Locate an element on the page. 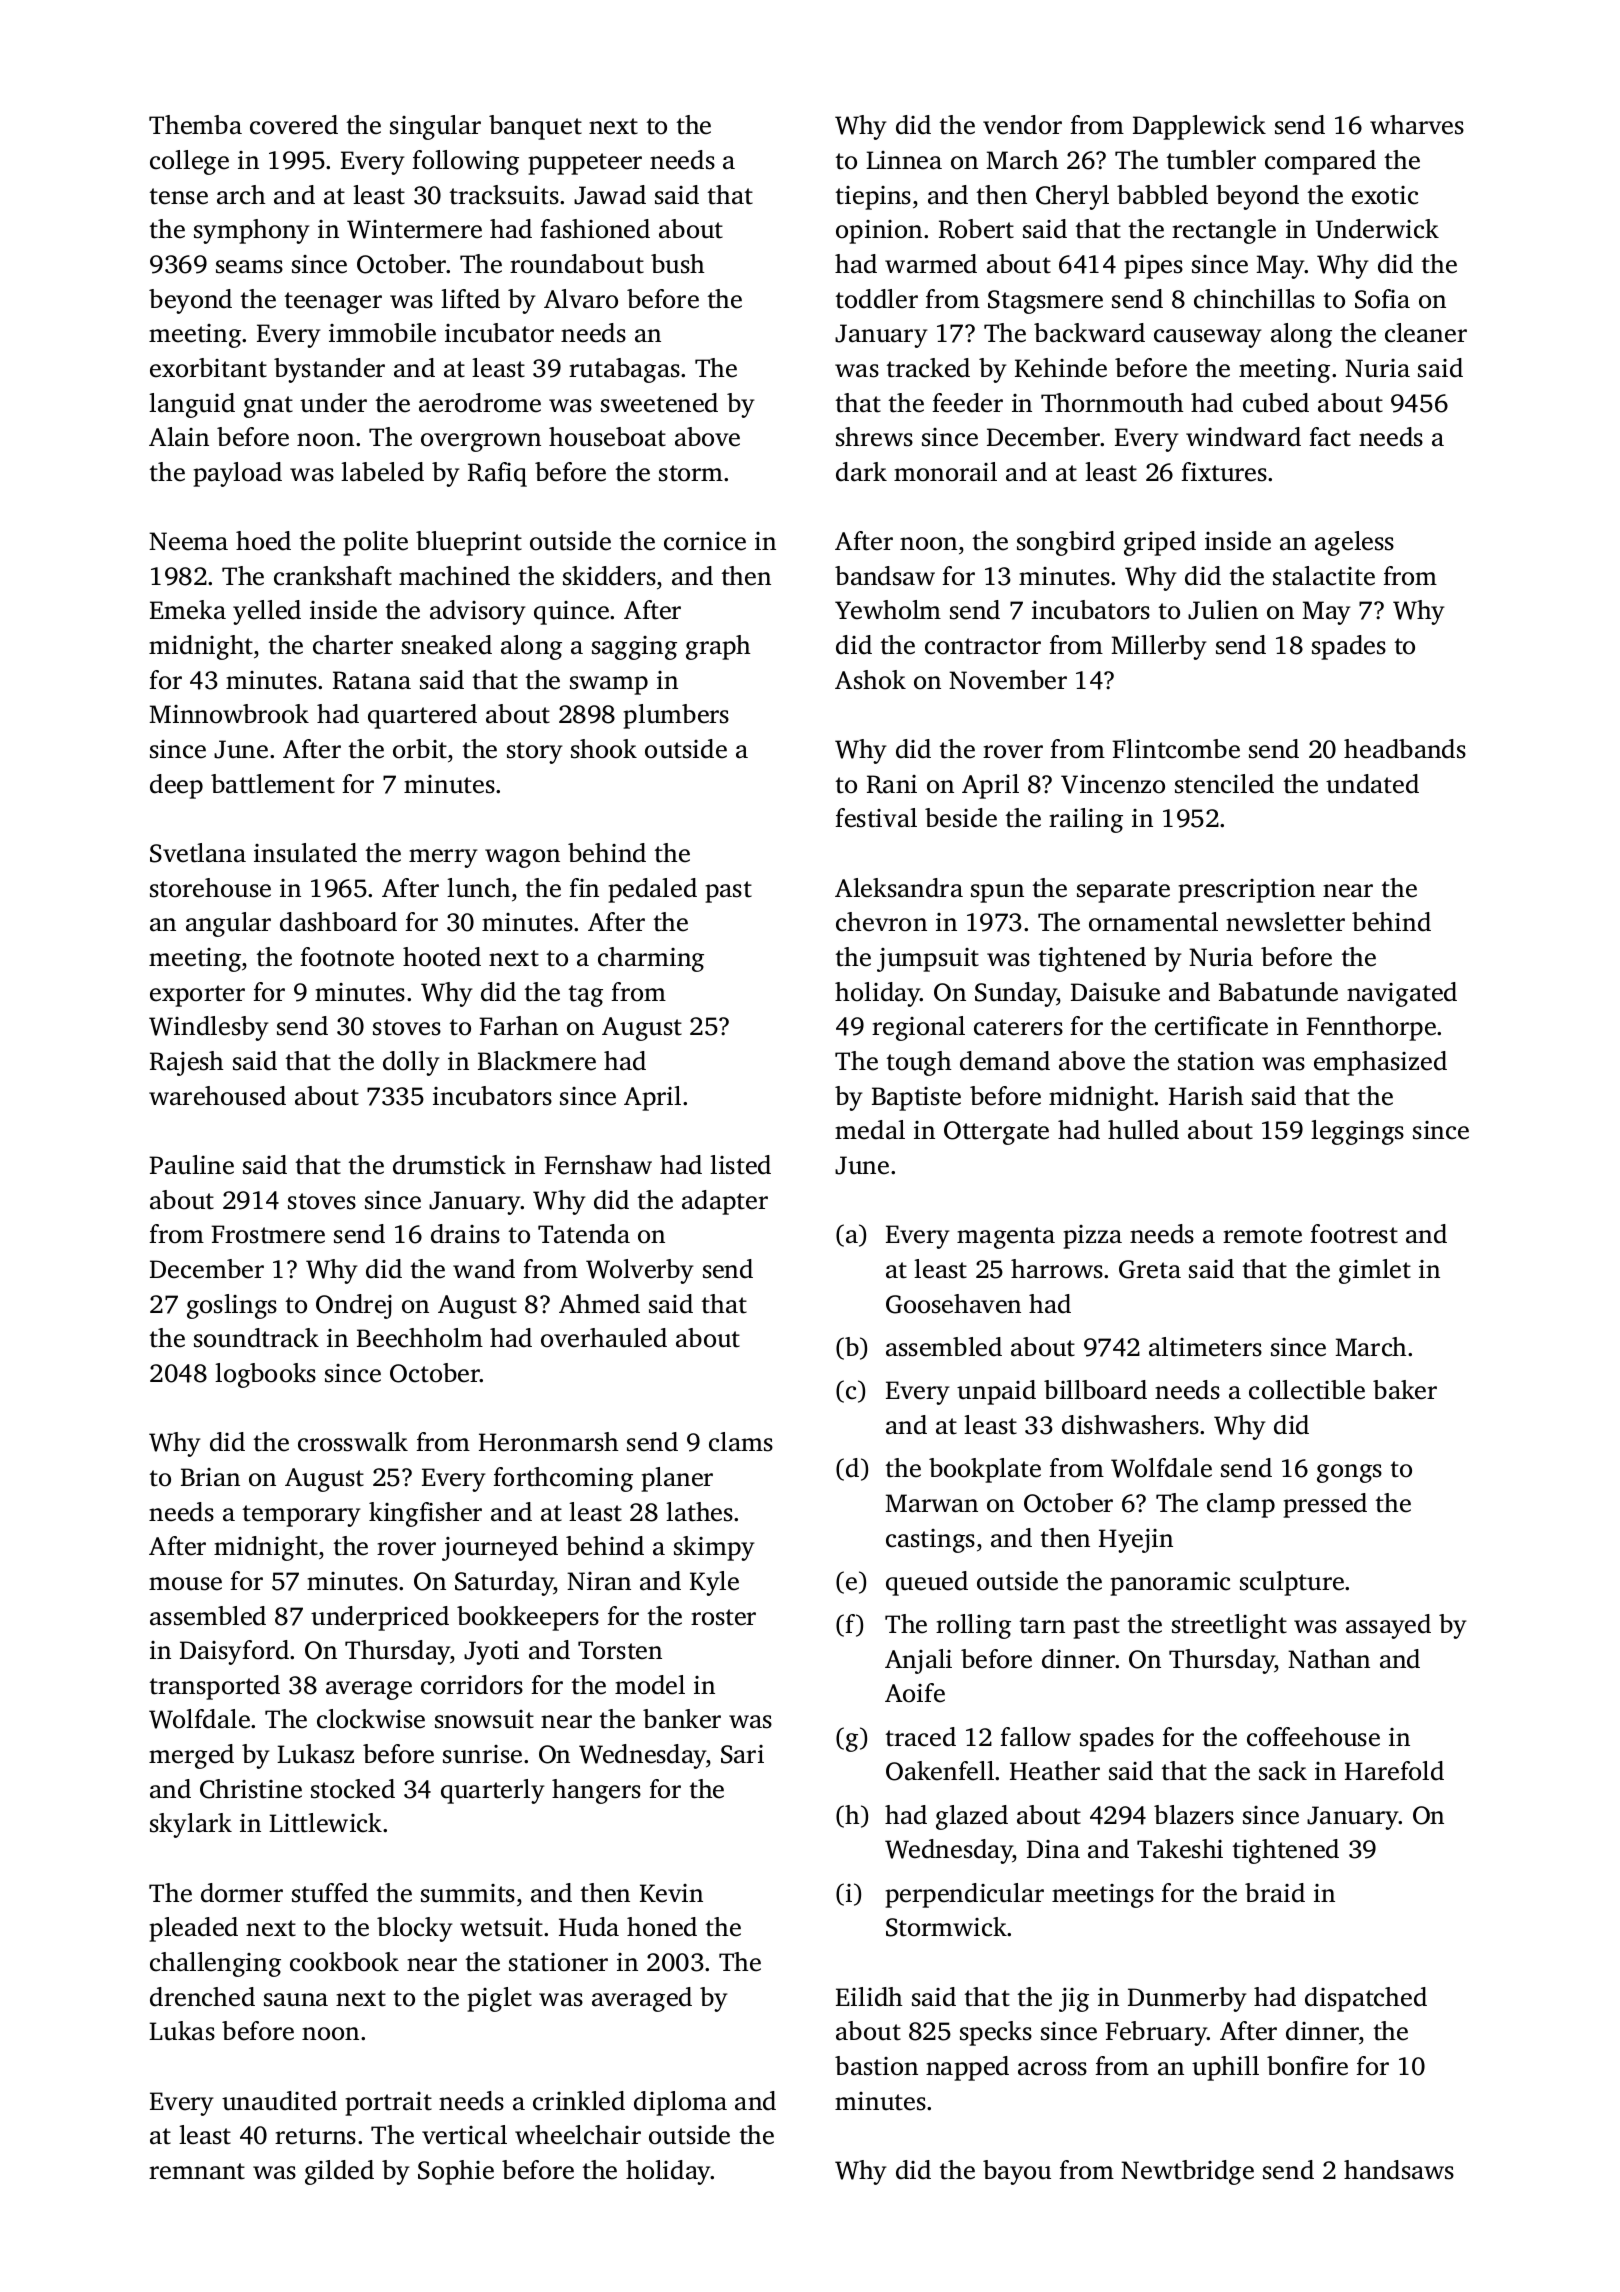 The width and height of the document is (1620, 2292). Goosehaven is located at coordinates (953, 1304).
